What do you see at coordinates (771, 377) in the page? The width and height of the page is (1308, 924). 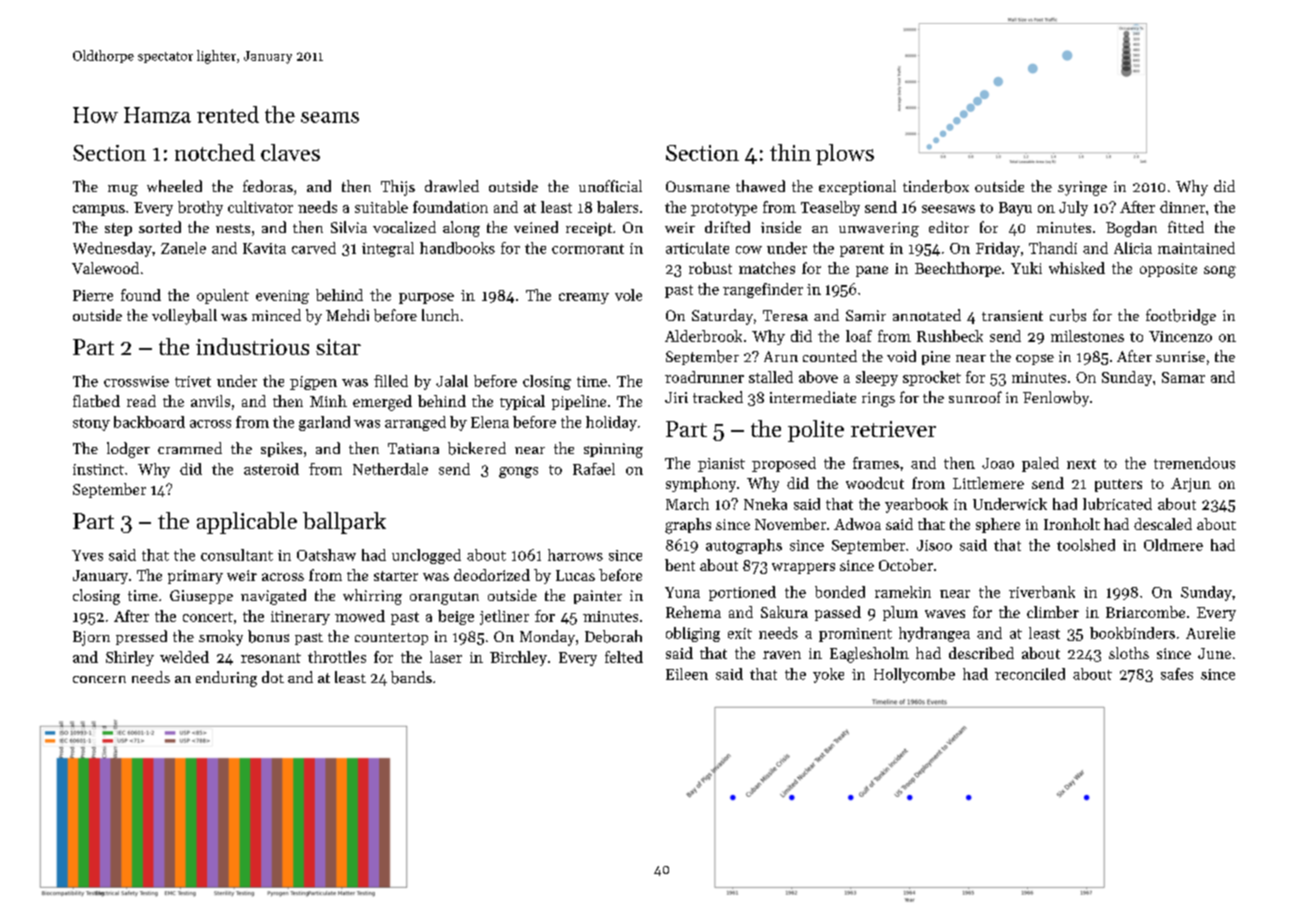 I see `stalled` at bounding box center [771, 377].
